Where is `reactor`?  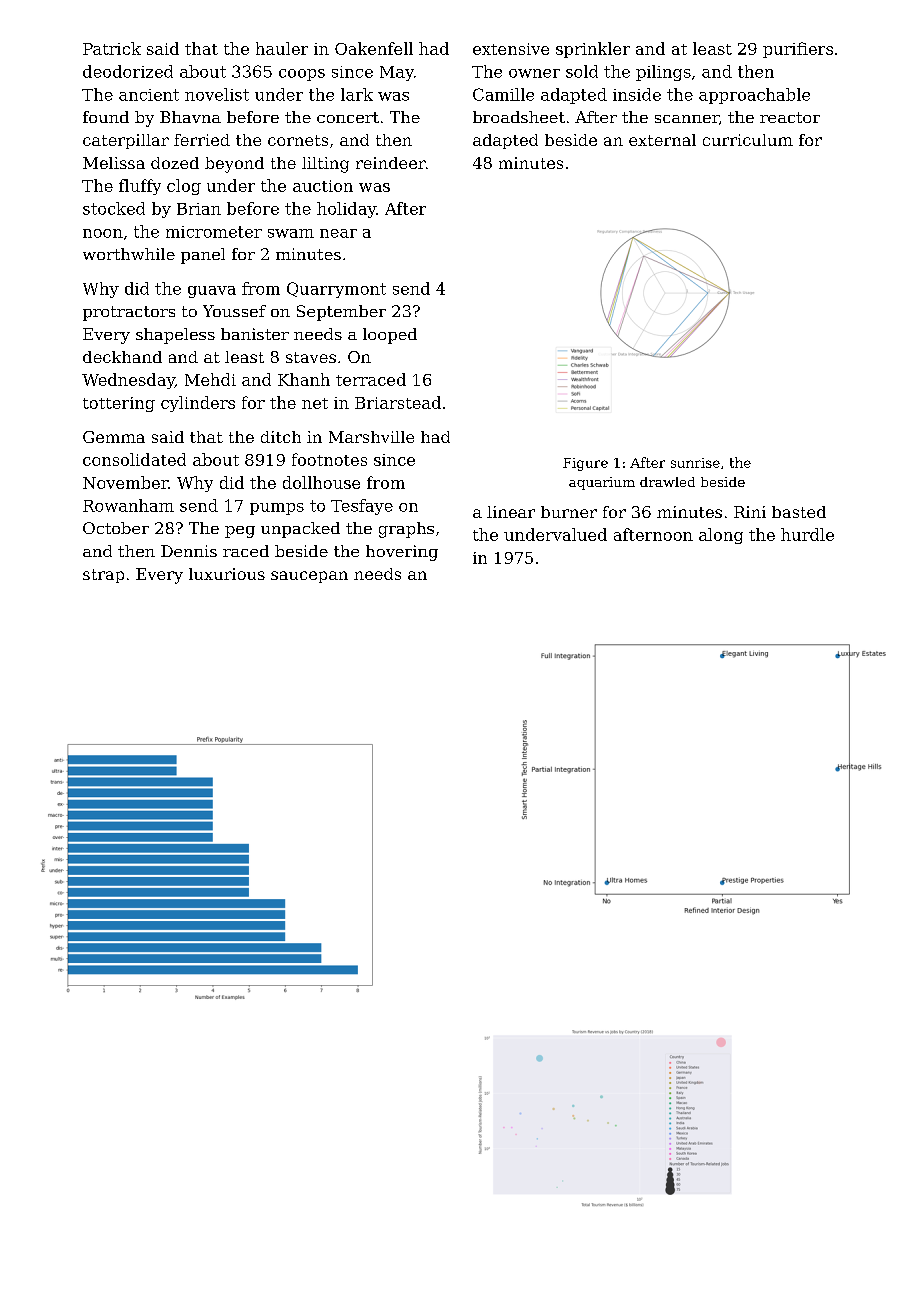
reactor is located at coordinates (790, 117).
